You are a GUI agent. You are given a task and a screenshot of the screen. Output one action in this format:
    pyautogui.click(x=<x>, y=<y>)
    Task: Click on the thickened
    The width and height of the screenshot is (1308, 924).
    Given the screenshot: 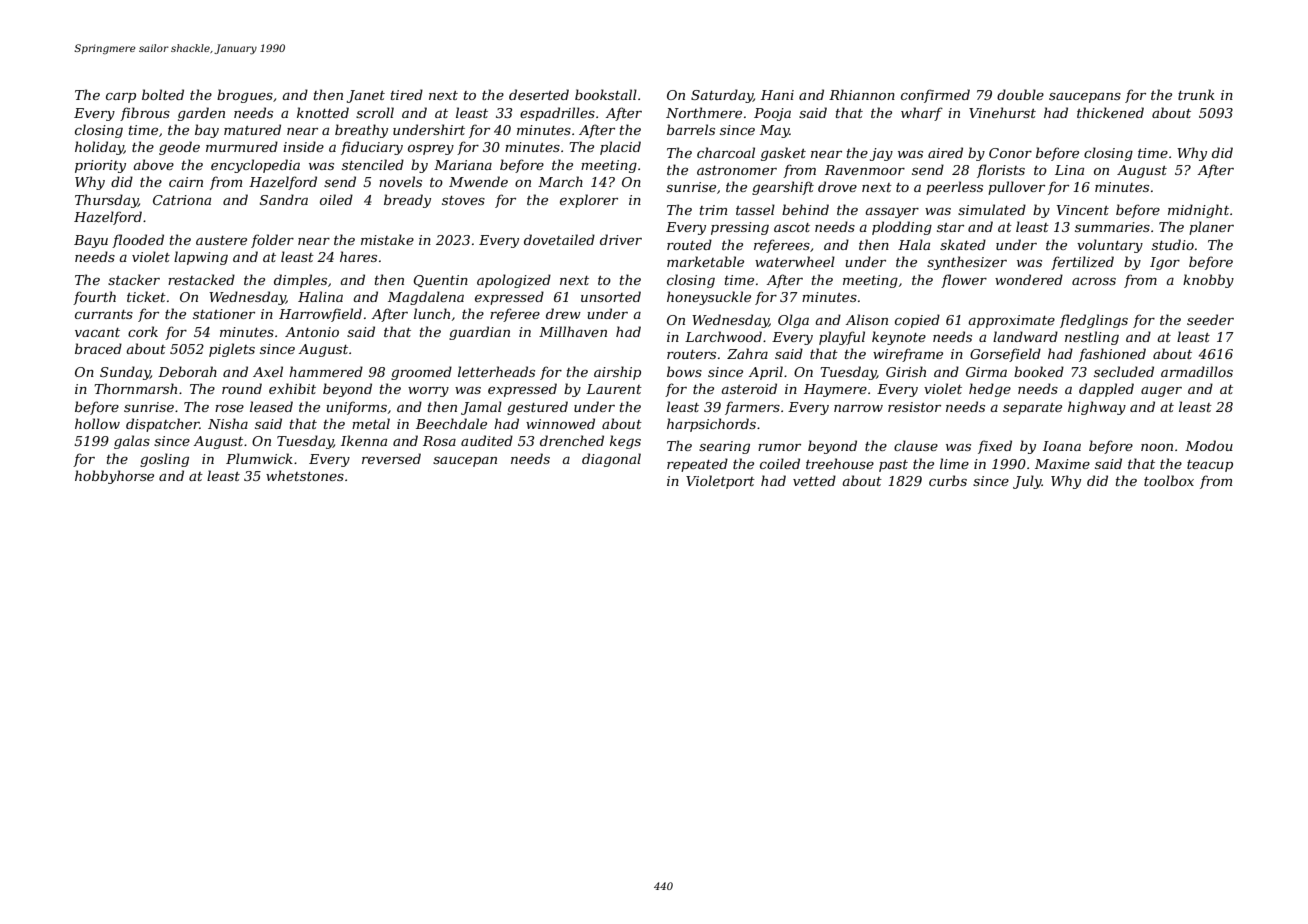 What is the action you would take?
    pyautogui.click(x=1110, y=112)
